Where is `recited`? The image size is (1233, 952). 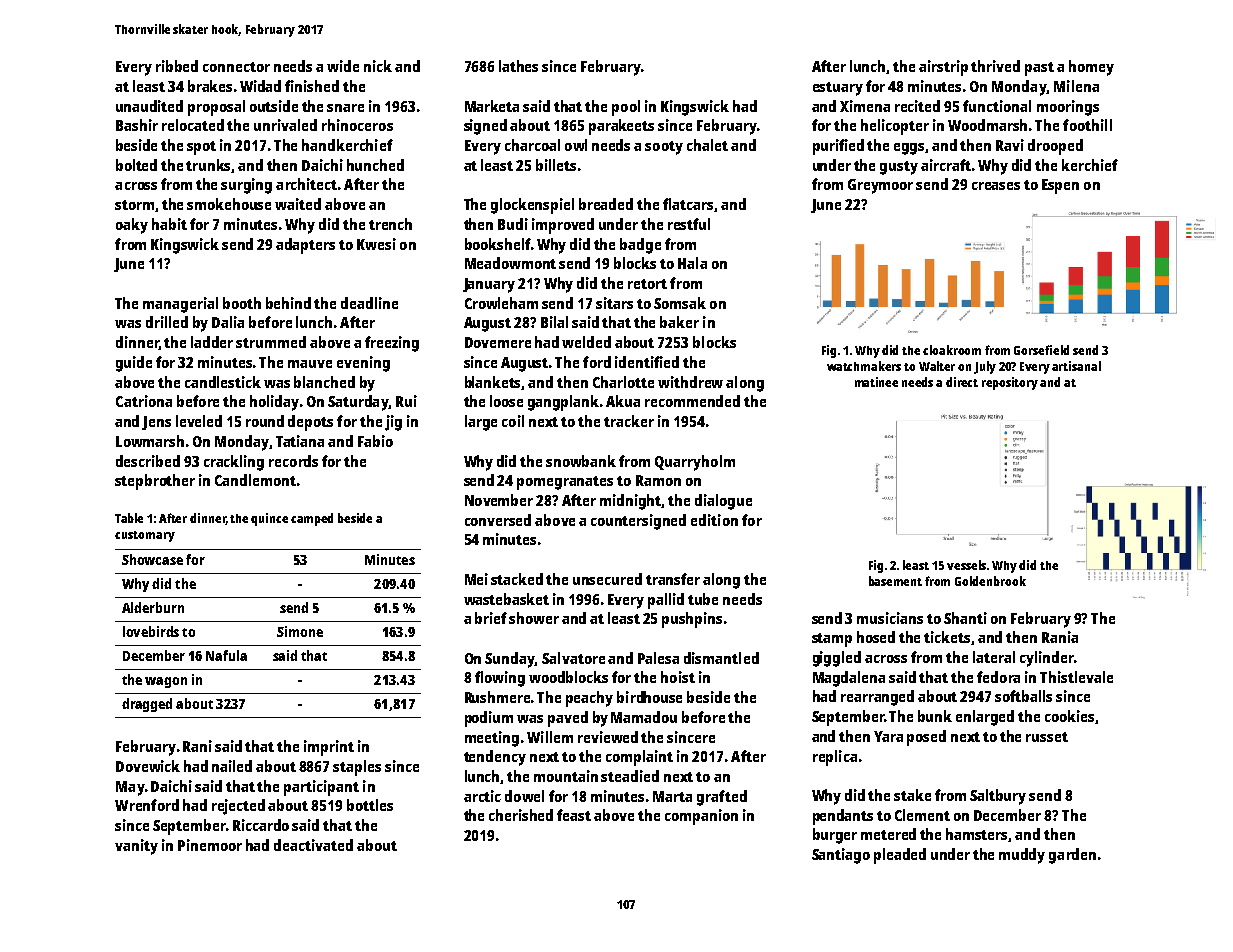
recited is located at coordinates (917, 106).
